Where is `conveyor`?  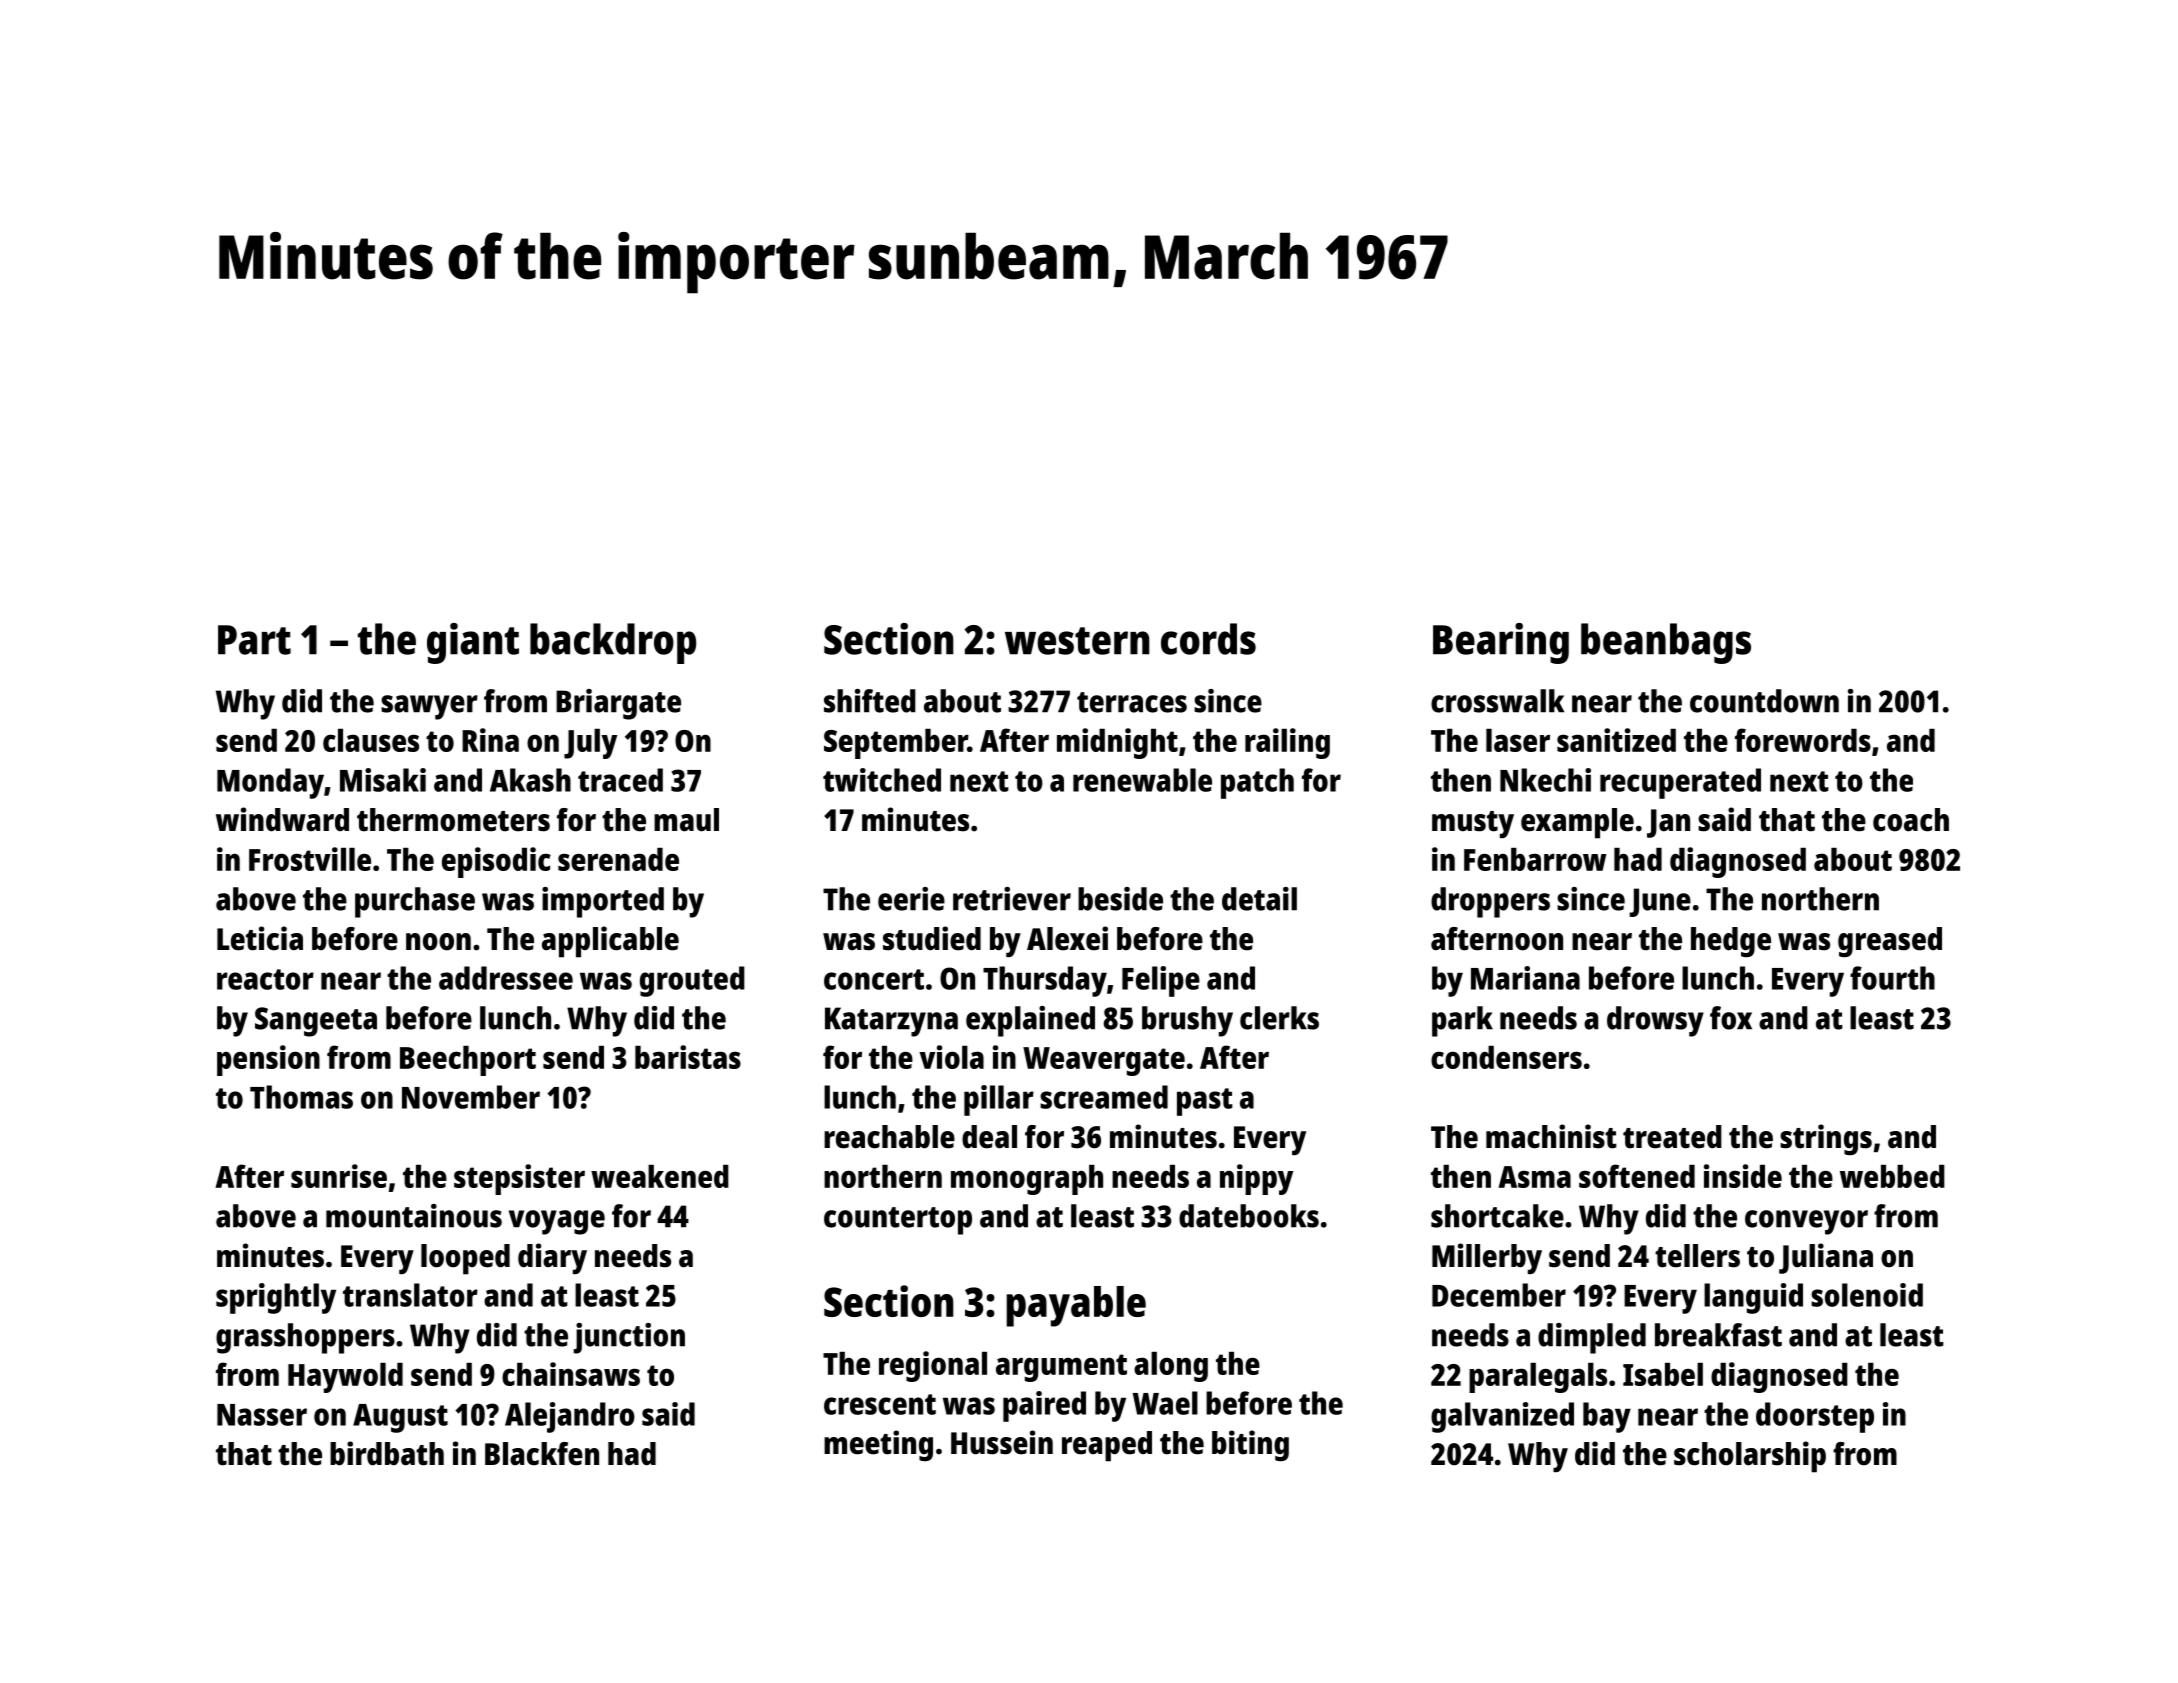 conveyor is located at coordinates (1806, 1222).
